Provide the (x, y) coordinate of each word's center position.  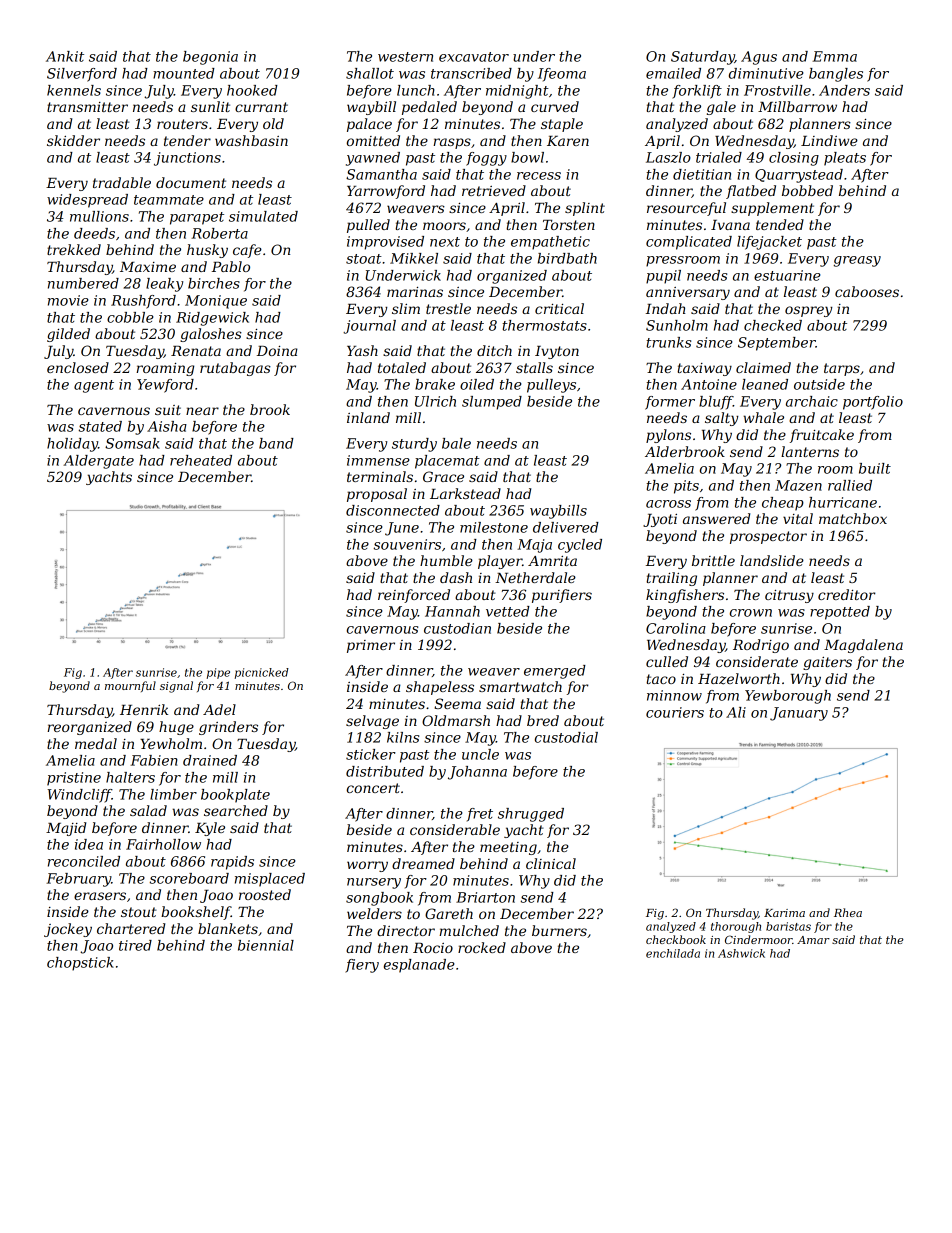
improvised (385, 243)
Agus (759, 58)
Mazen (798, 485)
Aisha (167, 426)
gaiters (827, 663)
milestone (494, 527)
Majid (66, 829)
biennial (266, 945)
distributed (385, 771)
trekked (74, 249)
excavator (474, 57)
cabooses (867, 291)
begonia (210, 58)
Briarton (485, 897)
